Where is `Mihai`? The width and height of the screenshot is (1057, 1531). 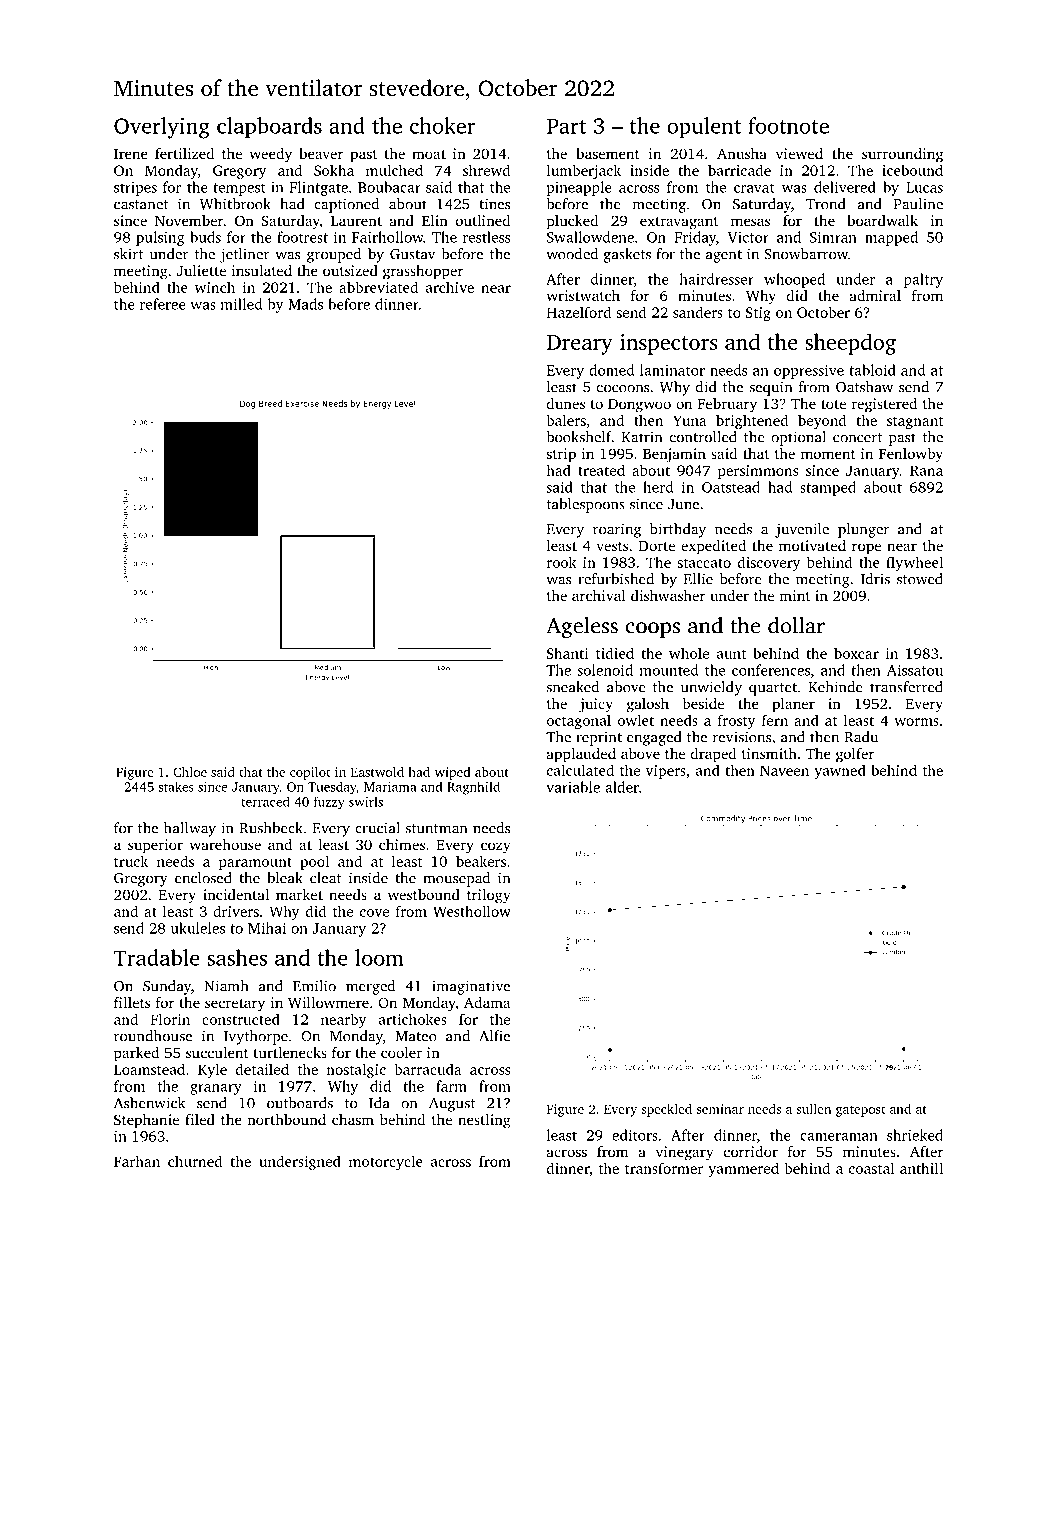 Mihai is located at coordinates (267, 928).
